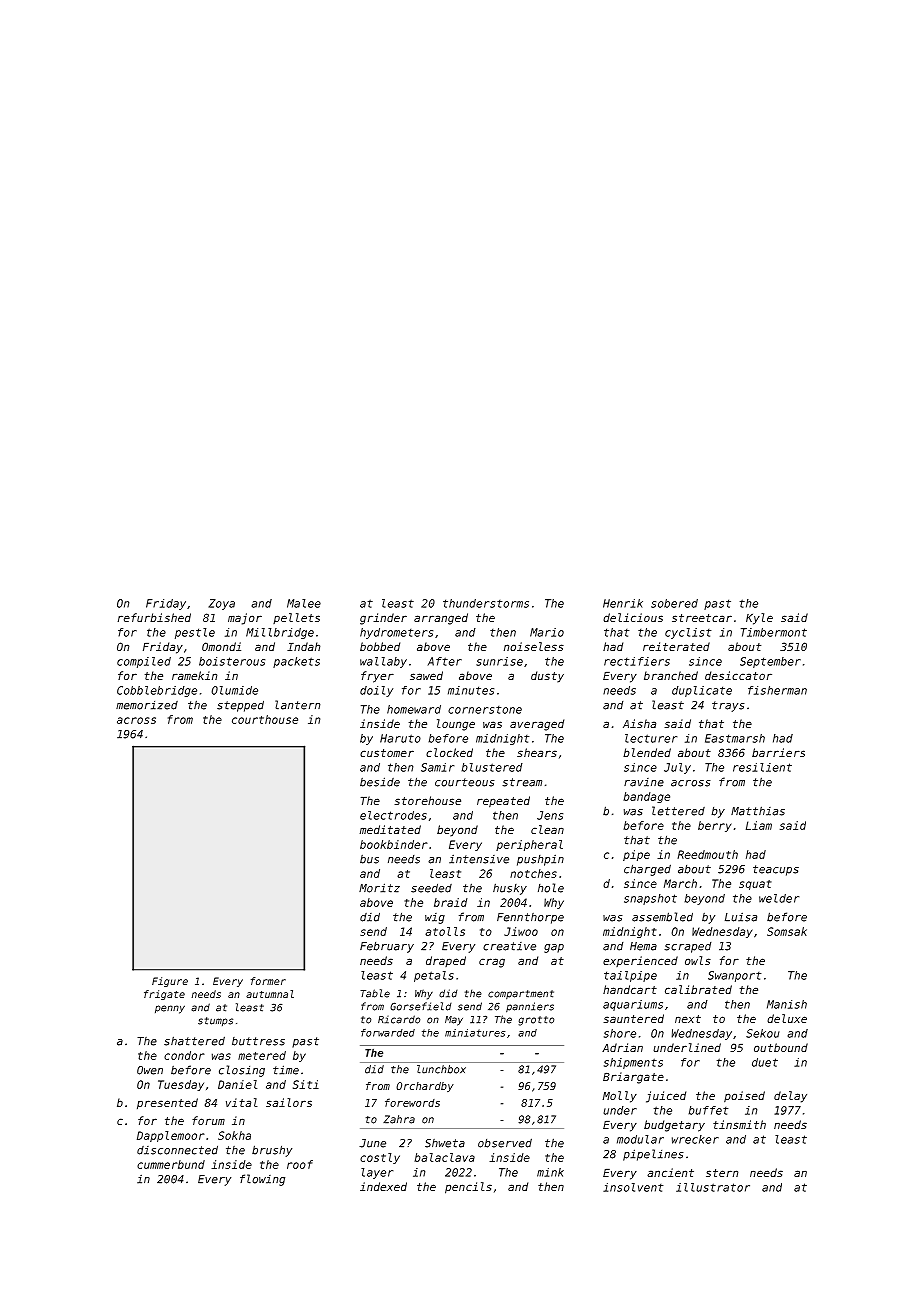  Describe the element at coordinates (707, 854) in the screenshot. I see `Reedmouth` at that location.
